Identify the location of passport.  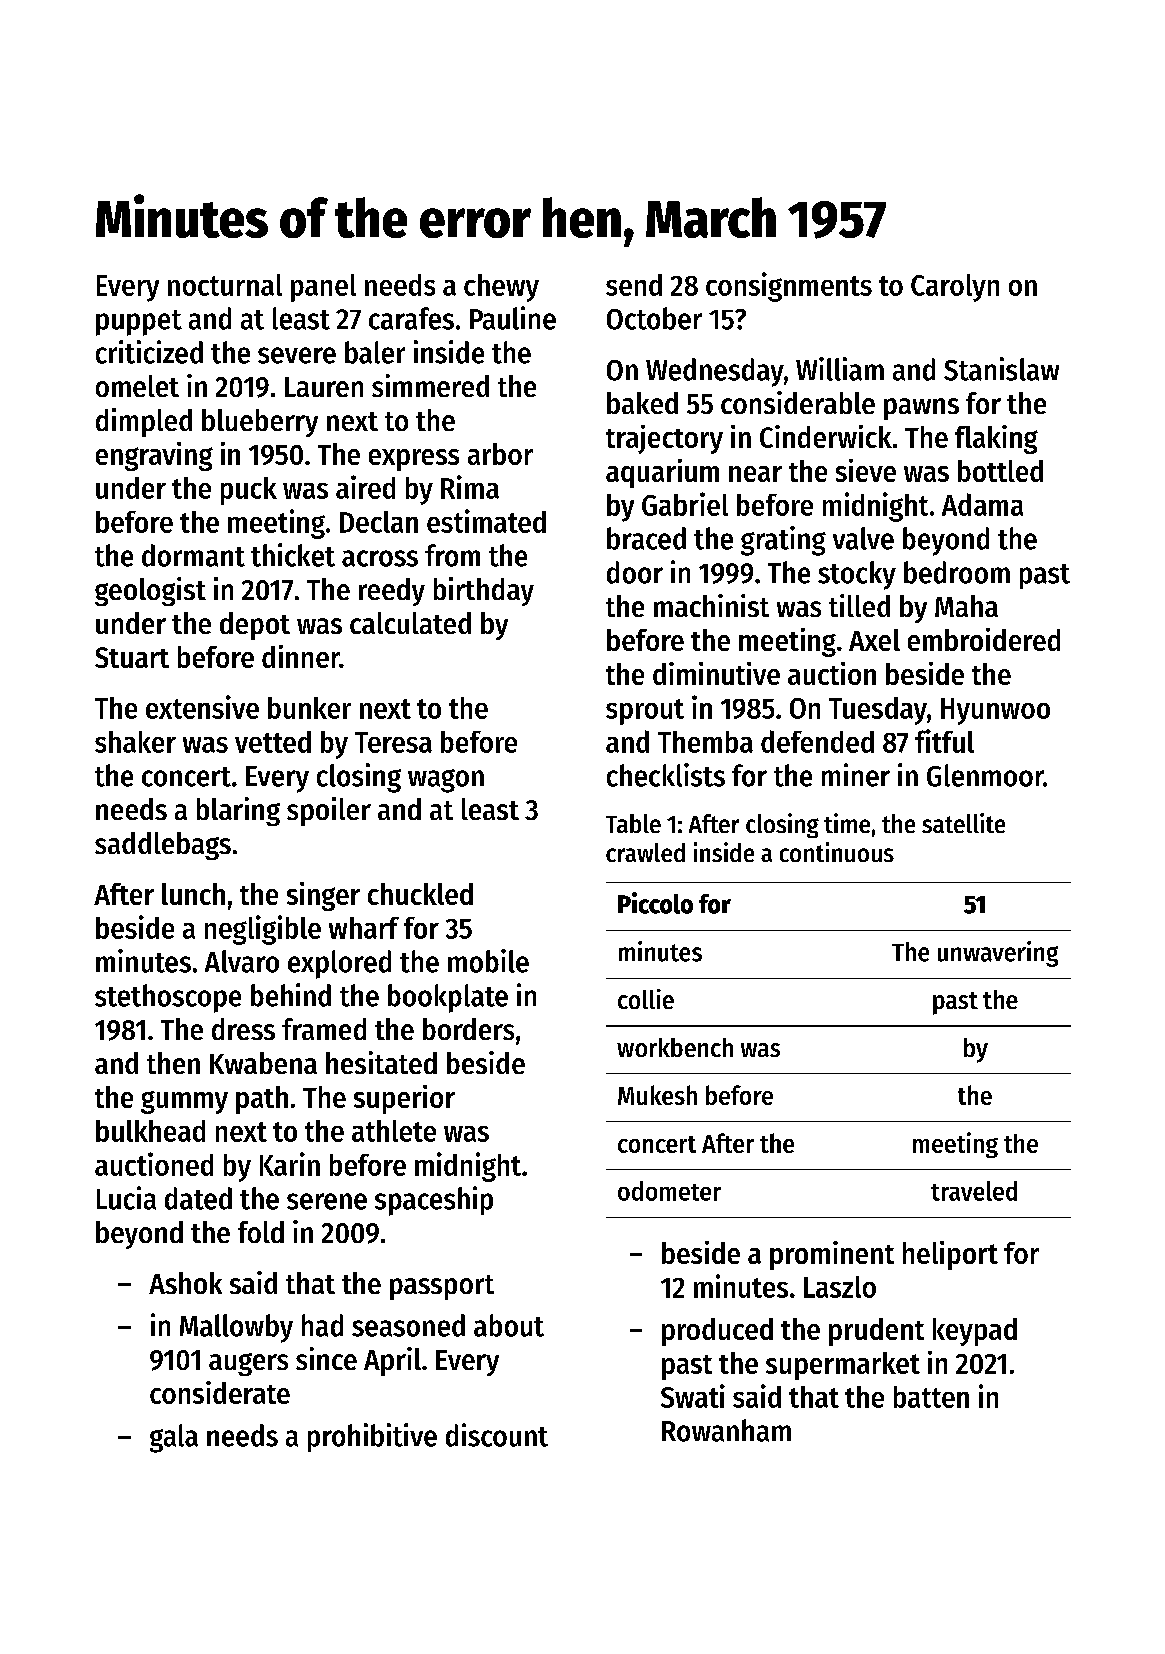
(442, 1287).
